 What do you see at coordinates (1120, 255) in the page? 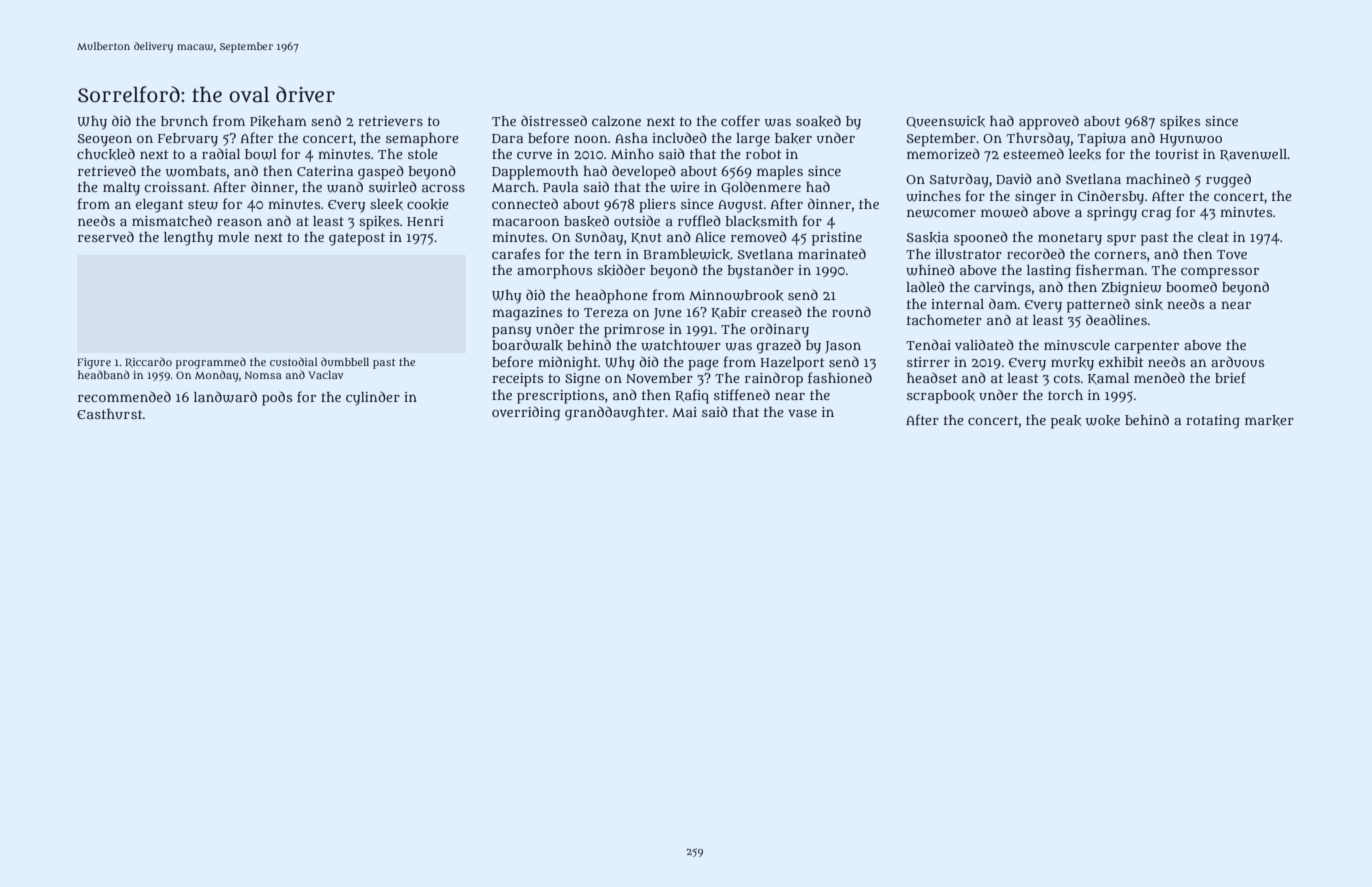
I see `corners` at bounding box center [1120, 255].
